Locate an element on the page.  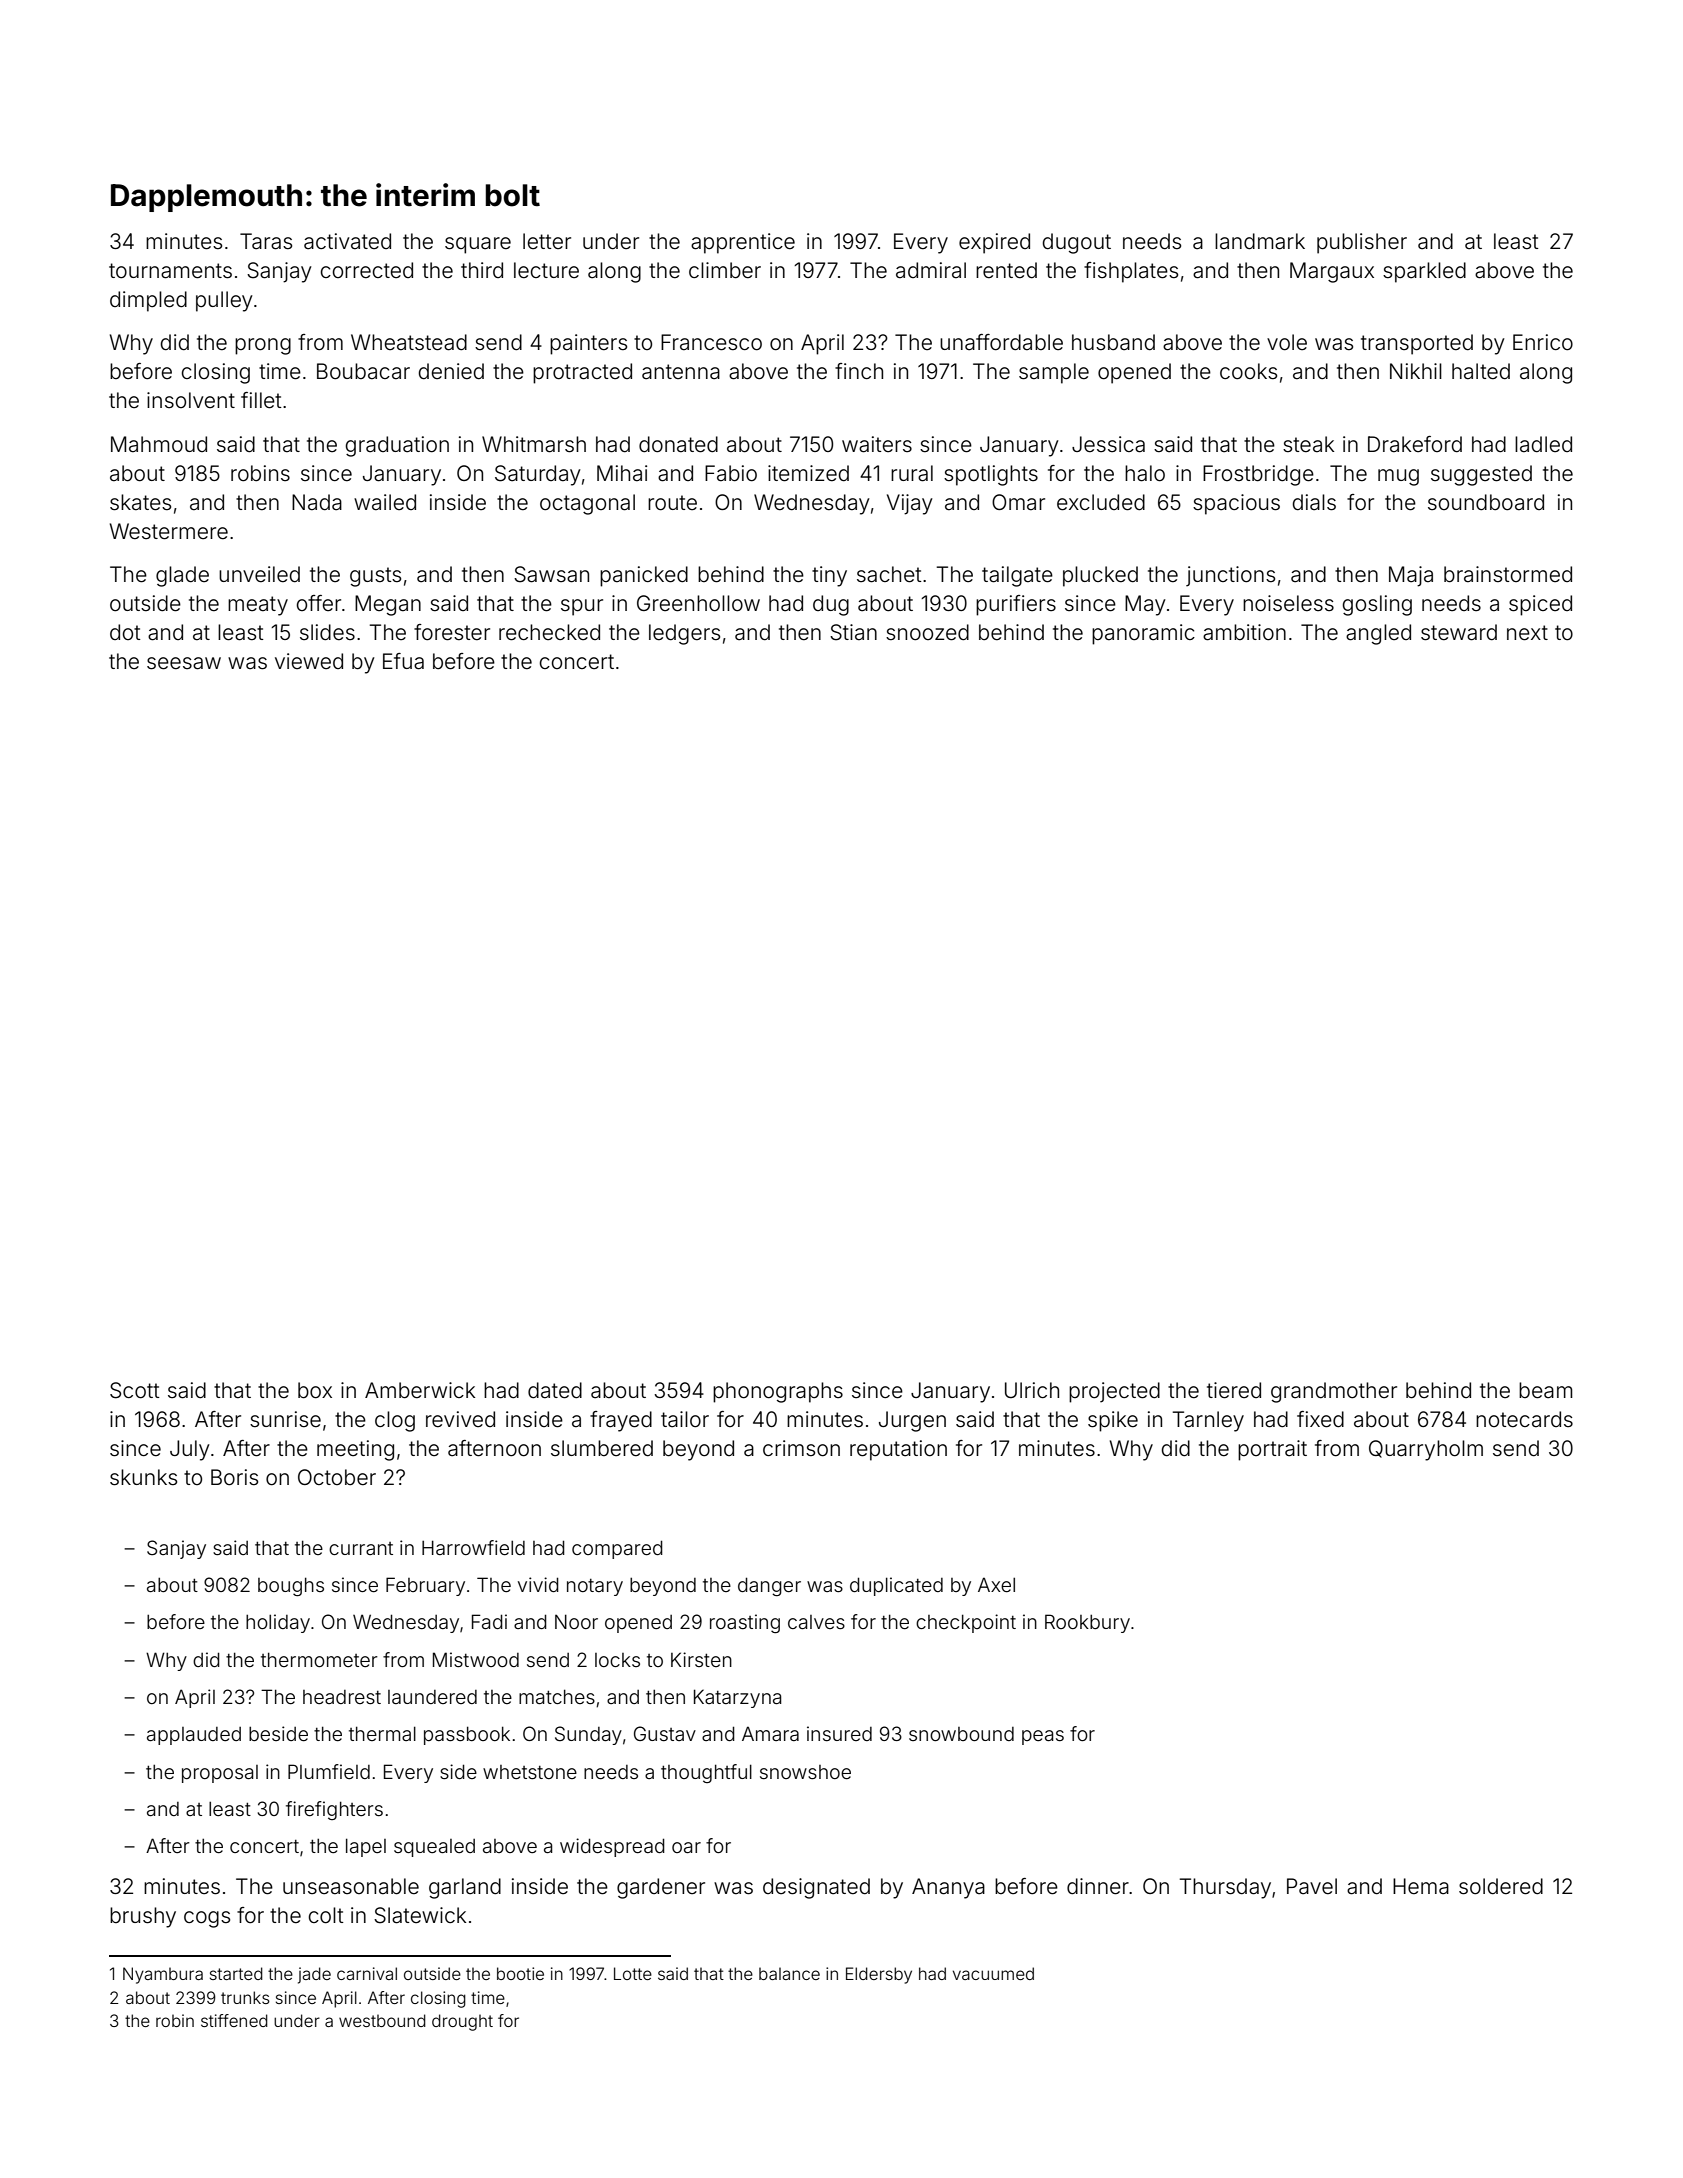
ledgers is located at coordinates (684, 634).
